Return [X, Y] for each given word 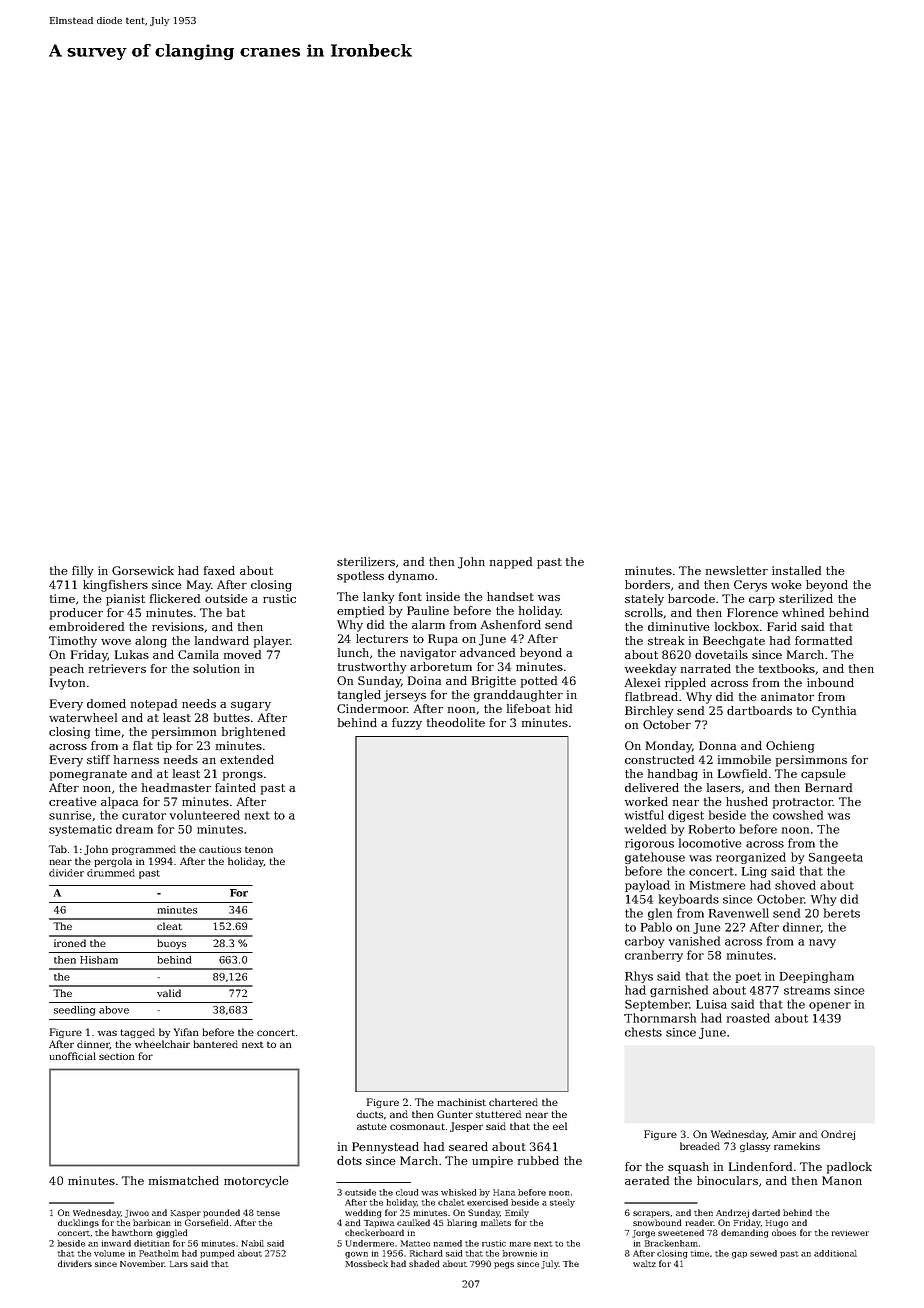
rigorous [649, 844]
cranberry [654, 956]
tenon [259, 849]
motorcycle [256, 1182]
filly [82, 572]
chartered [513, 1102]
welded [645, 829]
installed [796, 570]
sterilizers [366, 561]
